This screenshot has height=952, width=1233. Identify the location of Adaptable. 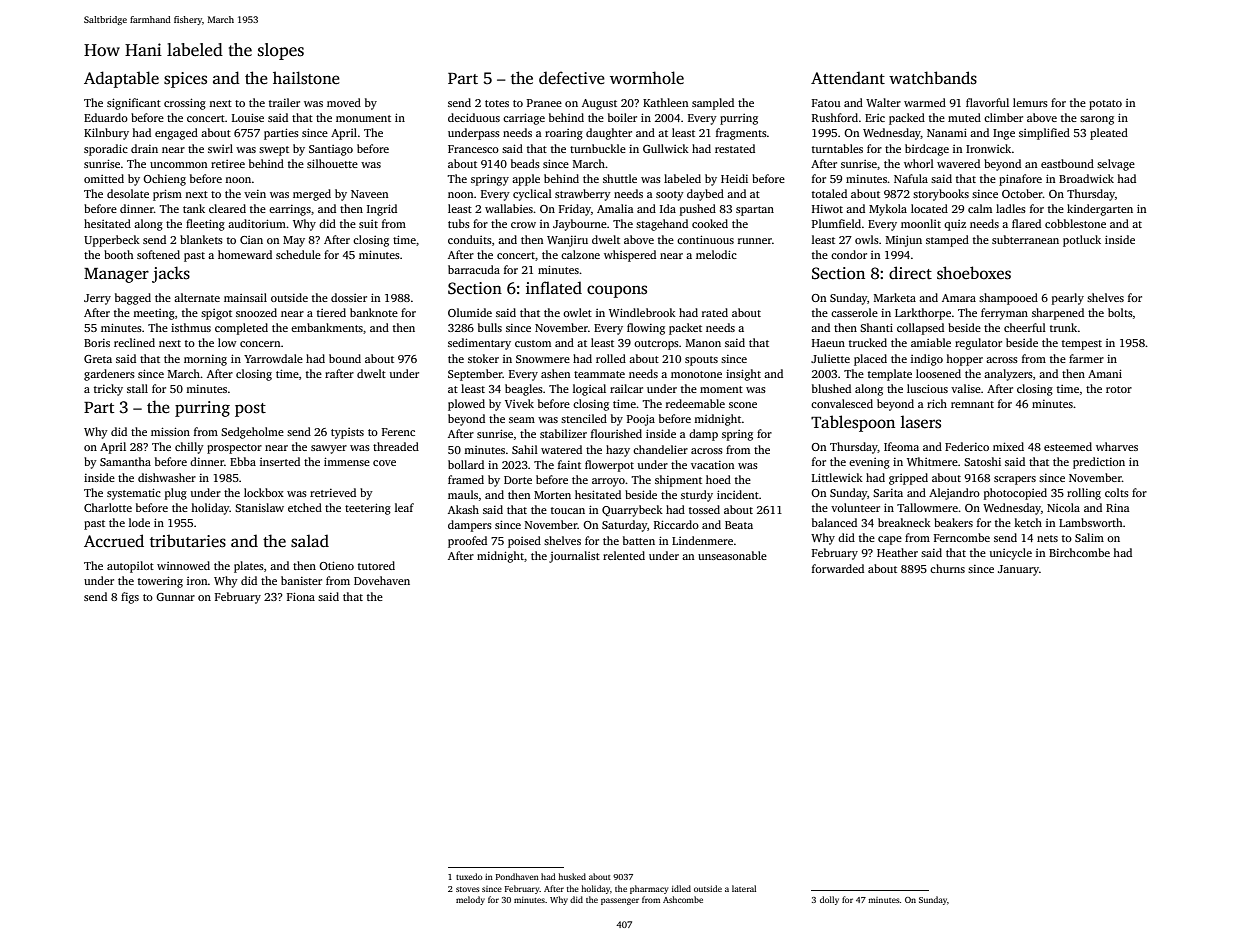
(121, 79).
